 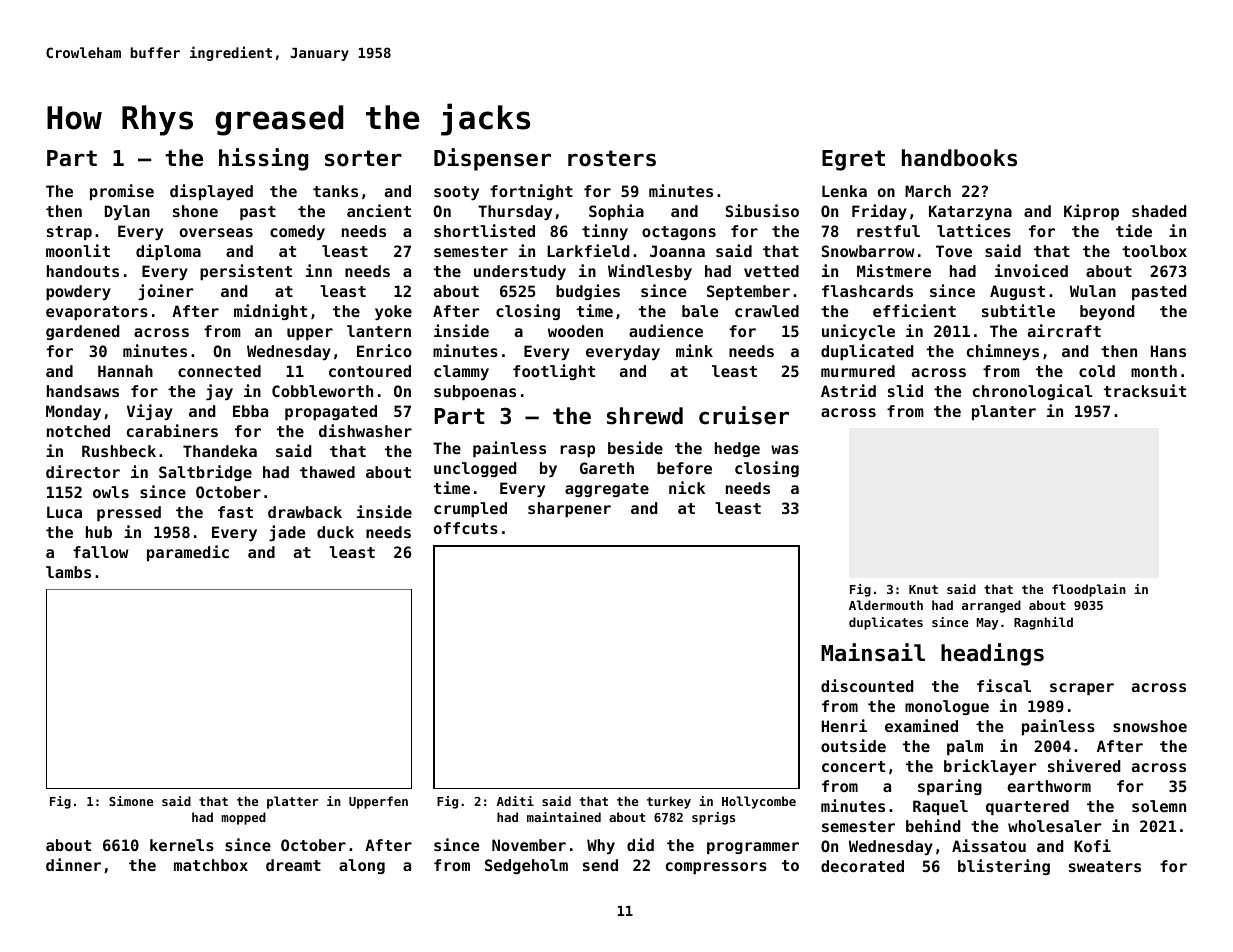 I want to click on chimneys, so click(x=1003, y=352).
